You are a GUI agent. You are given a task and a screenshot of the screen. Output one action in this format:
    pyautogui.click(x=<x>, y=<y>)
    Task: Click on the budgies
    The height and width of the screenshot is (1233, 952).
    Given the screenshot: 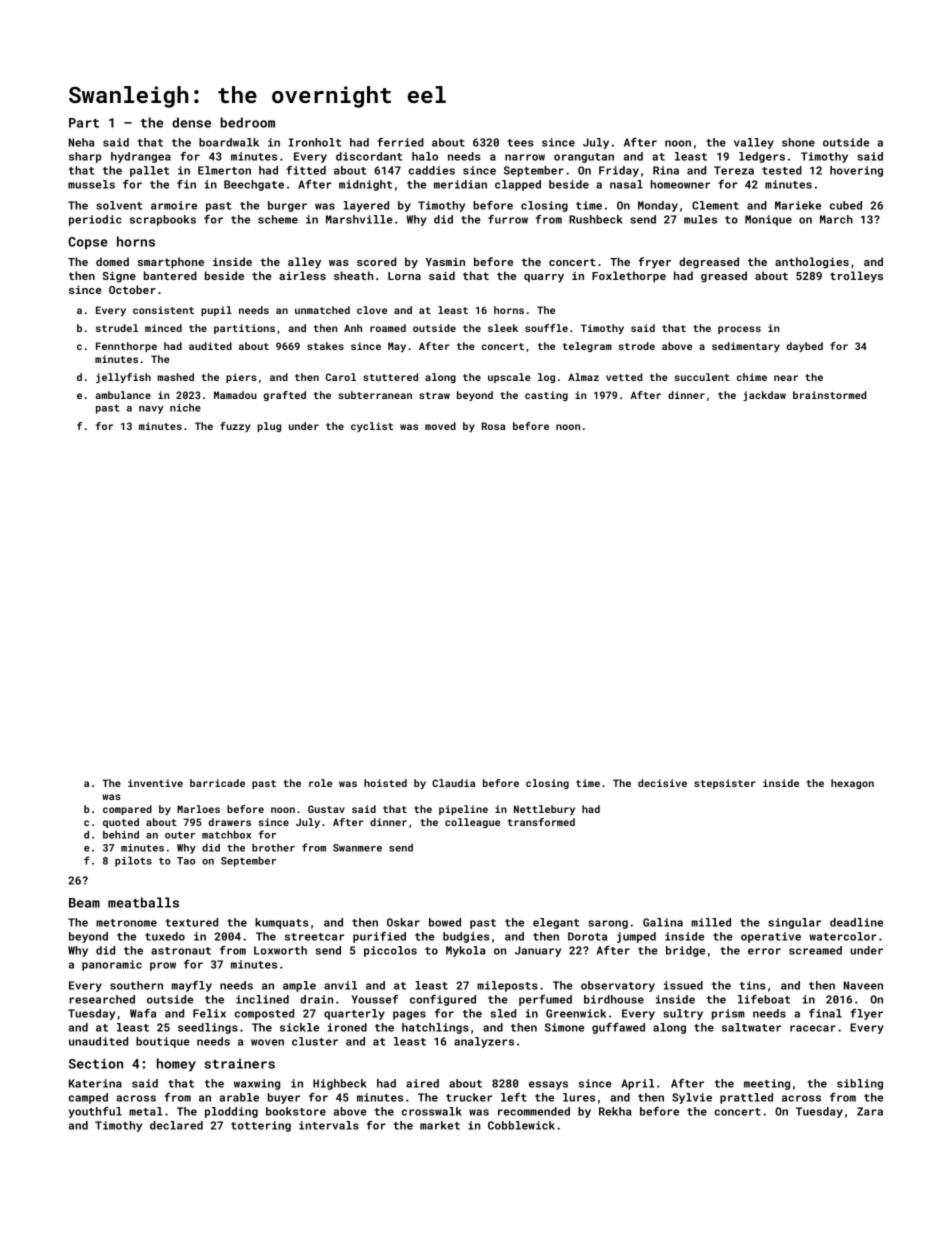 What is the action you would take?
    pyautogui.click(x=466, y=937)
